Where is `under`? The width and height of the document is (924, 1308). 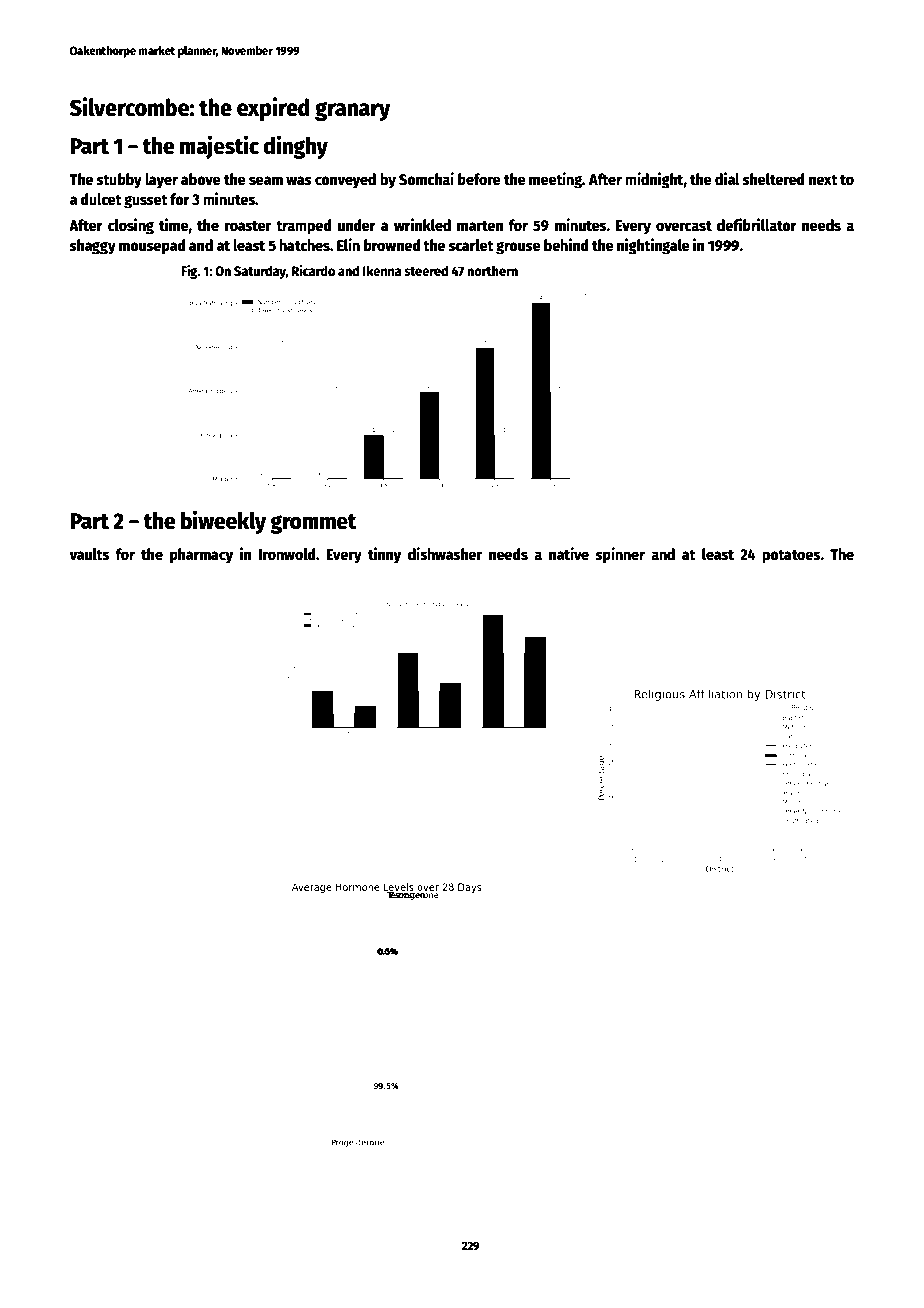
under is located at coordinates (357, 225).
